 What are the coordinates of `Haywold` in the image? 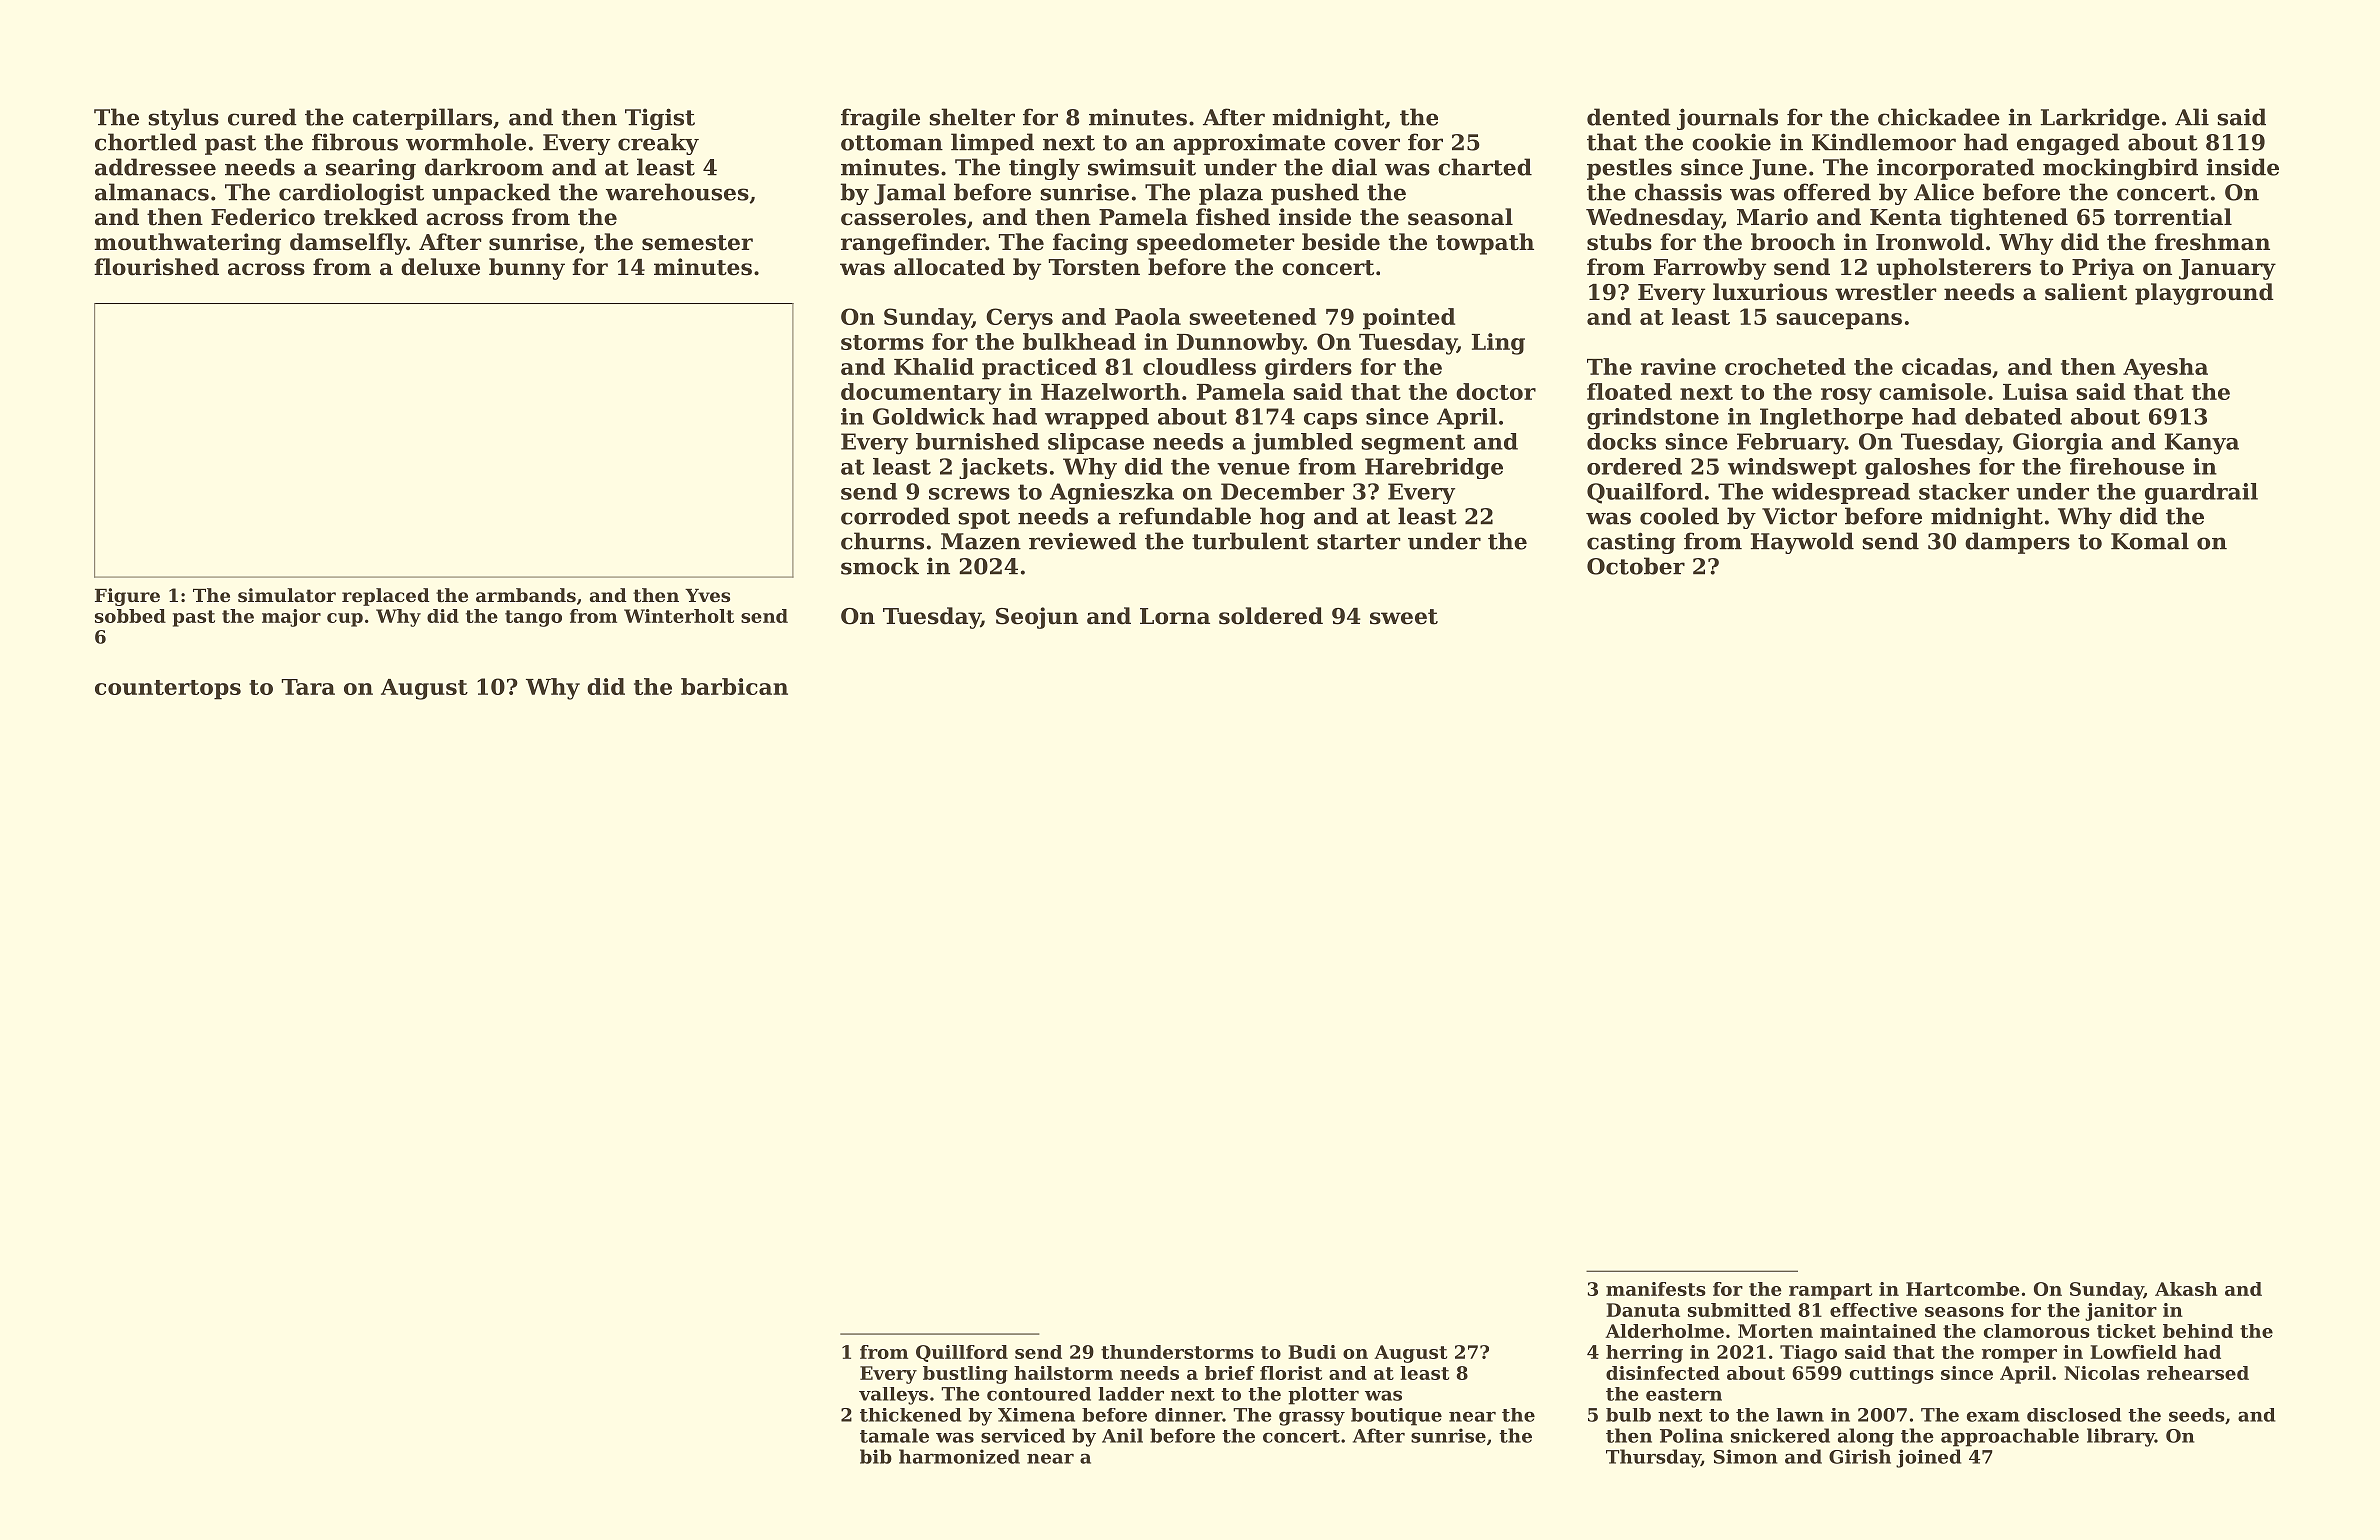 It's located at (1802, 543).
